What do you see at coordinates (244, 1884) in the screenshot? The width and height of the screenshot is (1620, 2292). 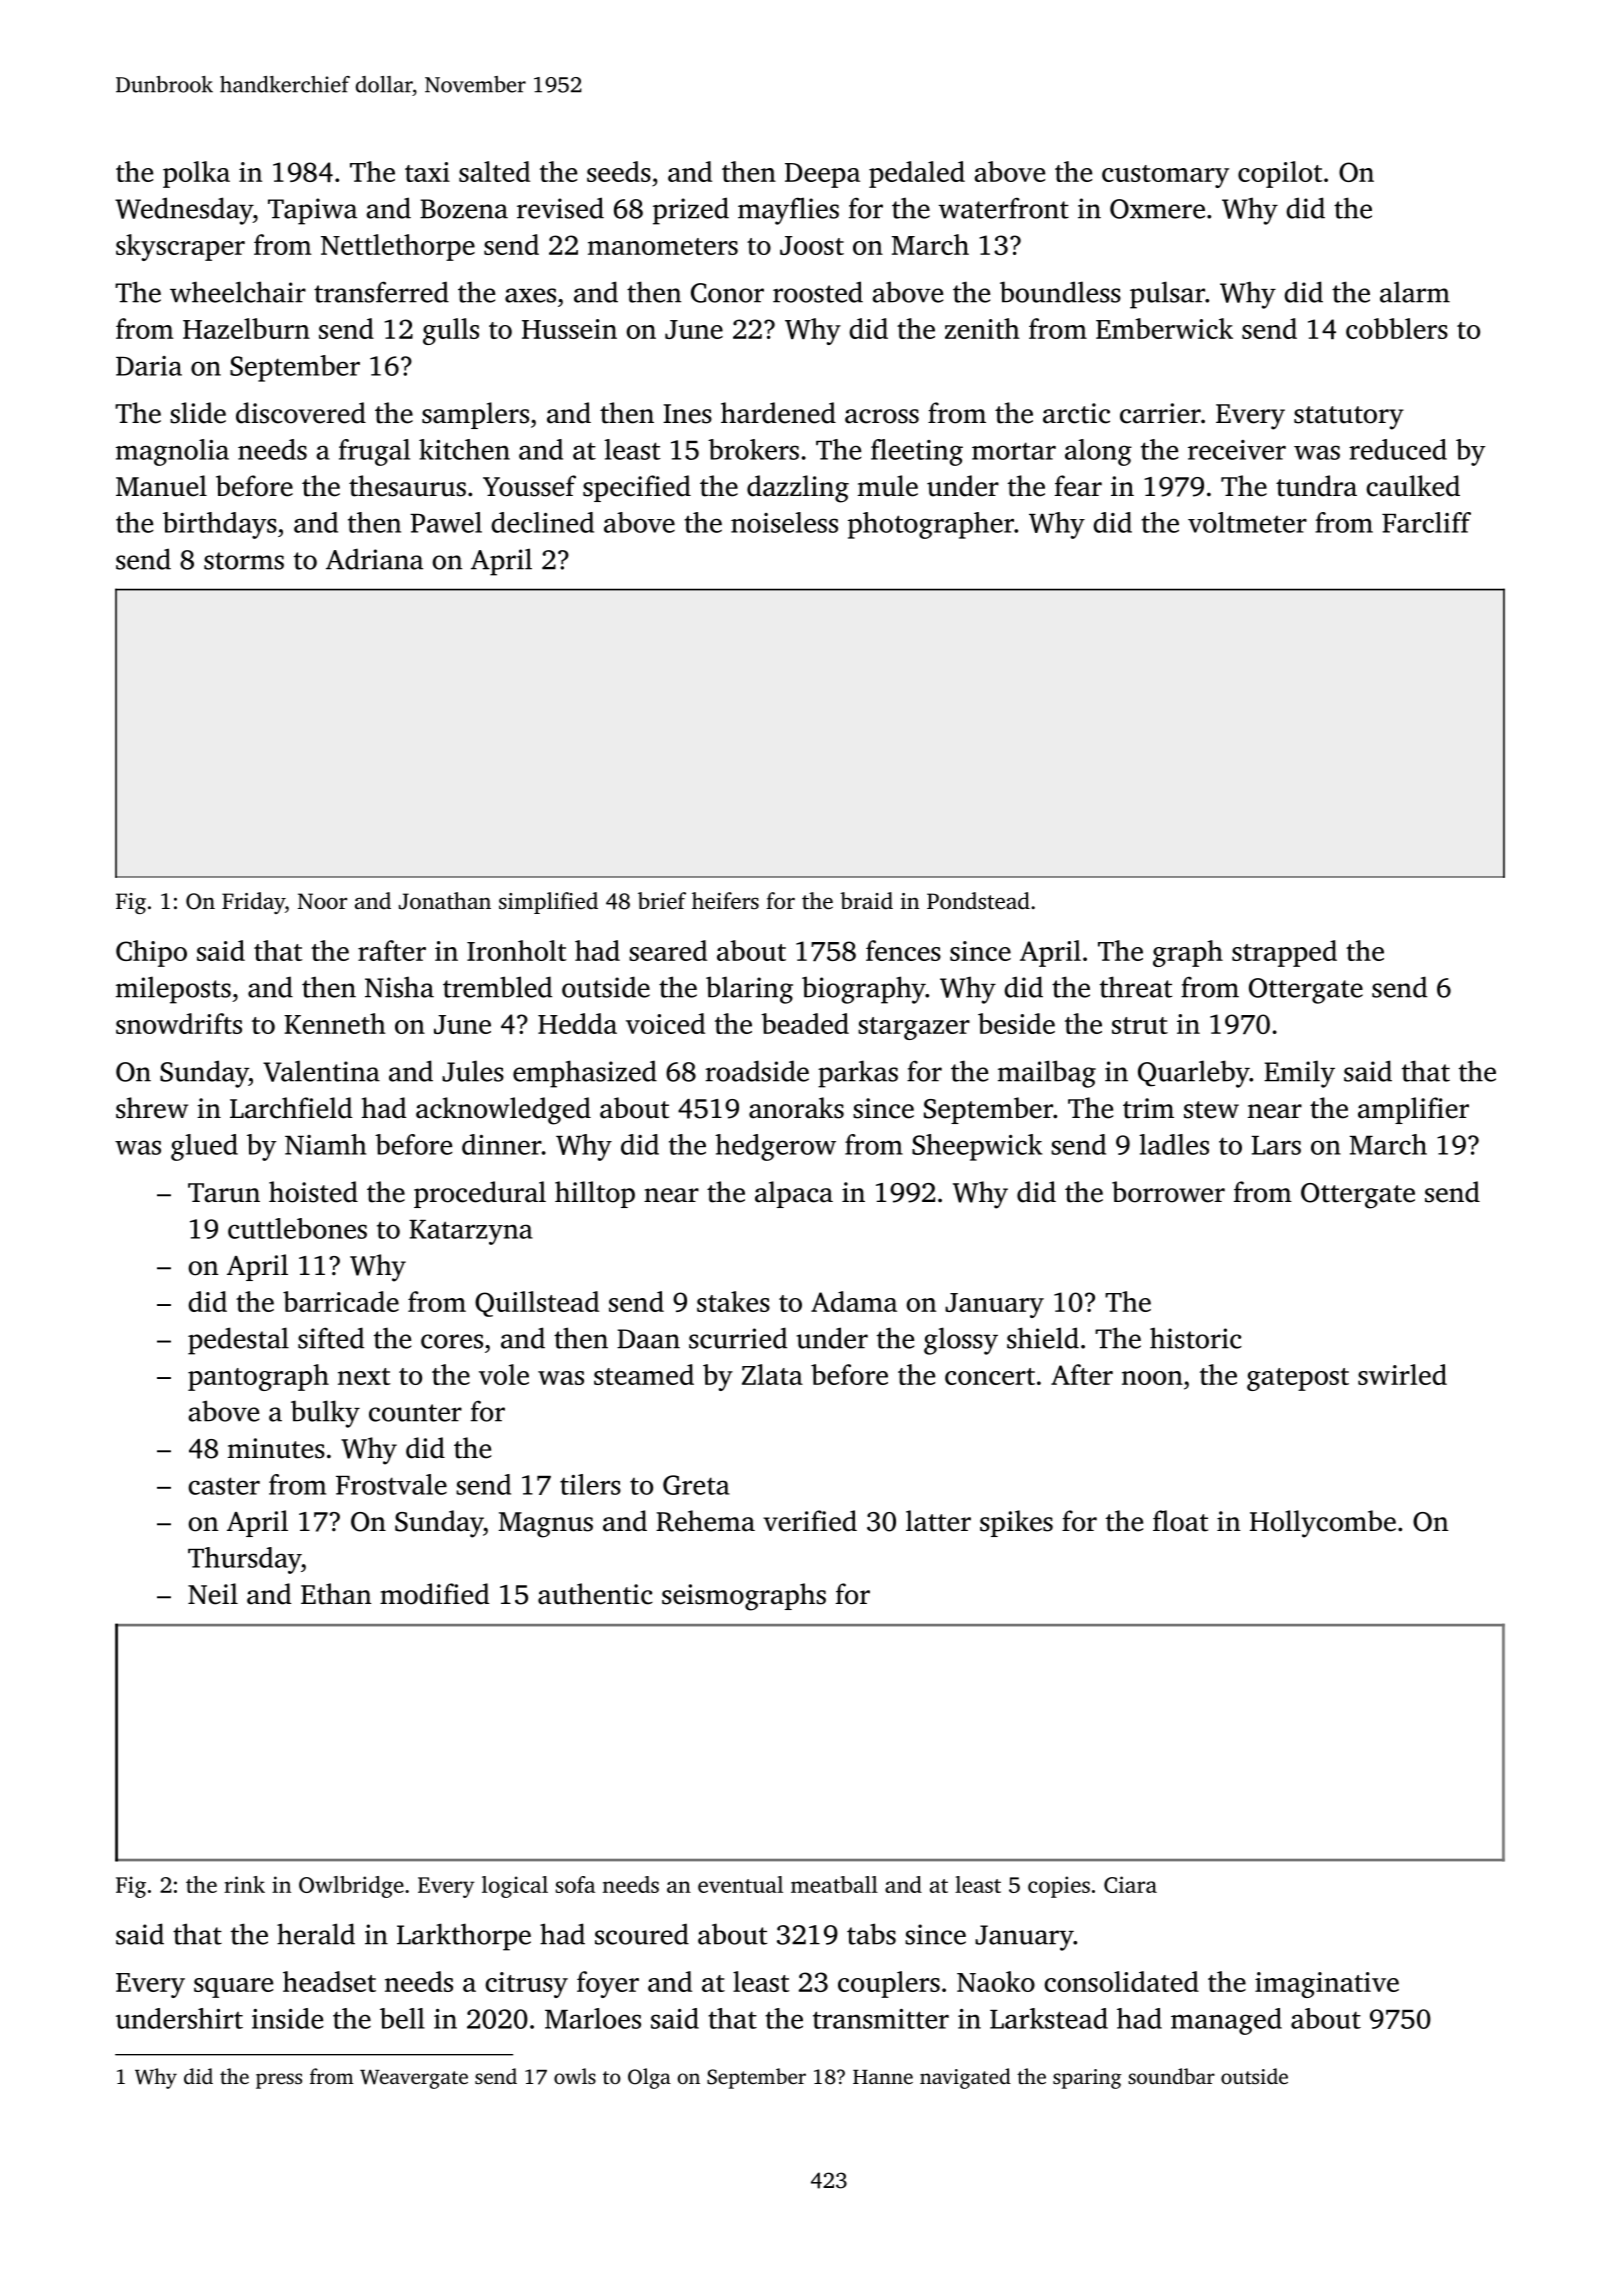 I see `rink` at bounding box center [244, 1884].
